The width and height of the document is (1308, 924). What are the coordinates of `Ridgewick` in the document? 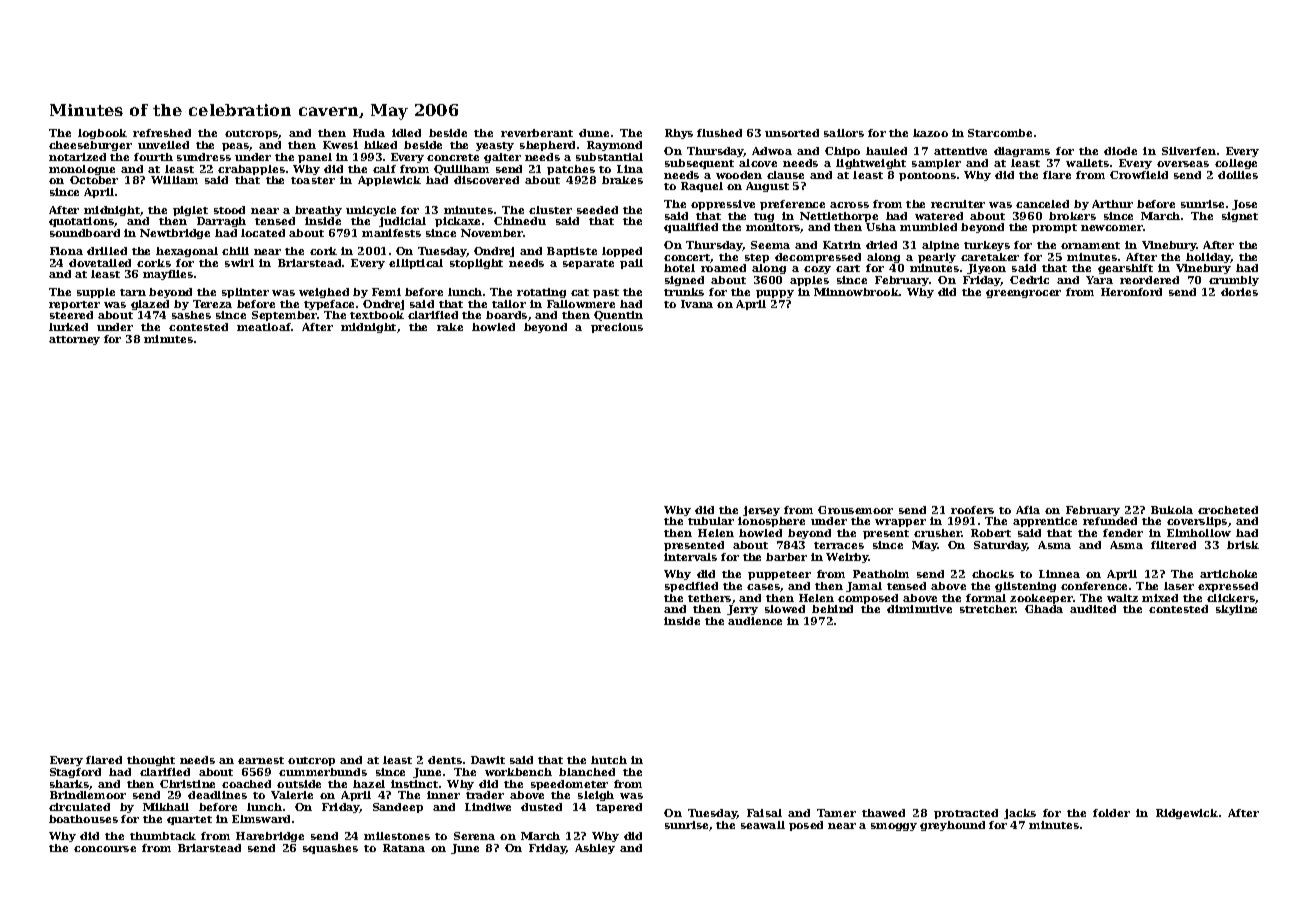 It's located at (1187, 814).
